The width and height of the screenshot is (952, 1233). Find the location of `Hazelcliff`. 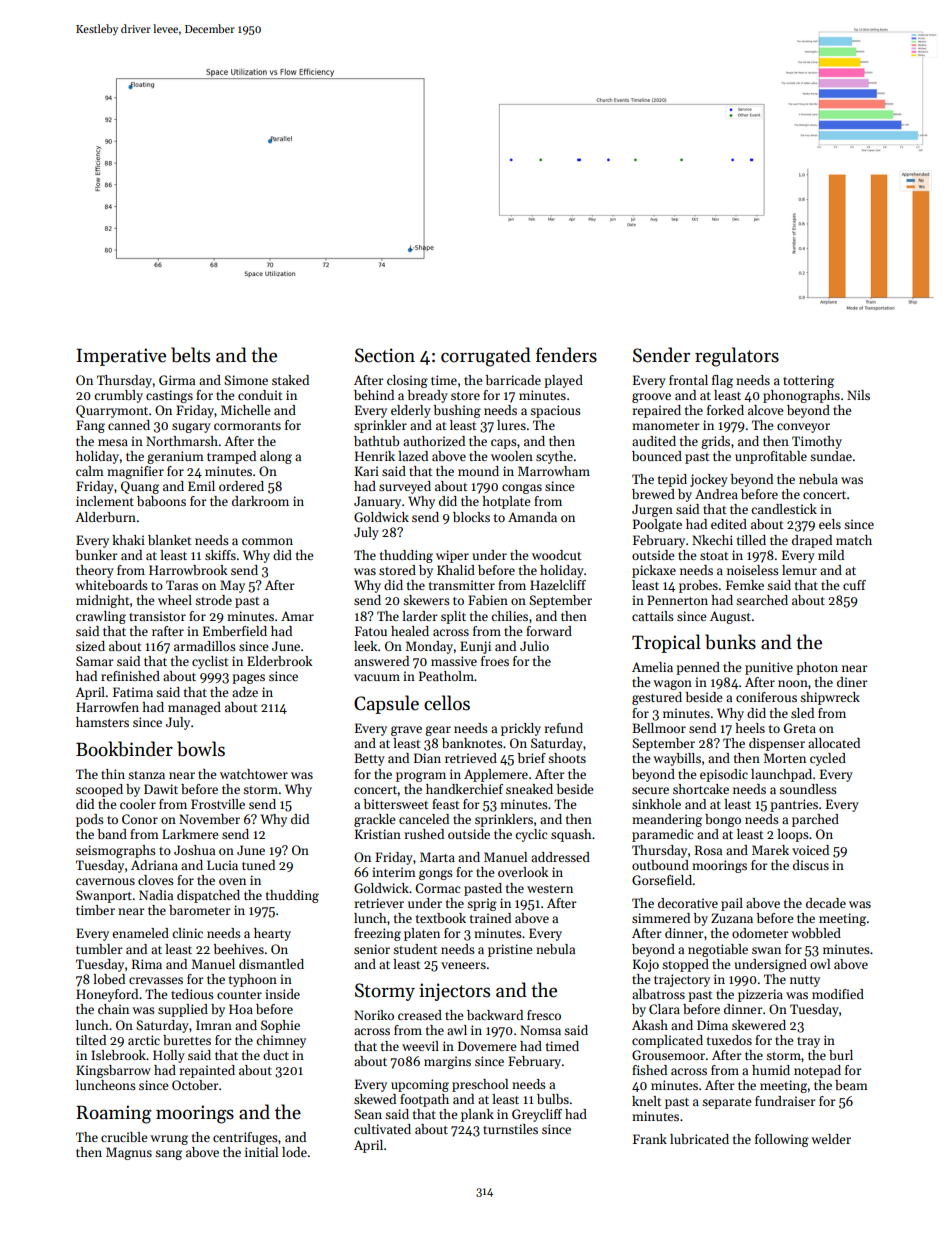

Hazelcliff is located at coordinates (558, 585).
